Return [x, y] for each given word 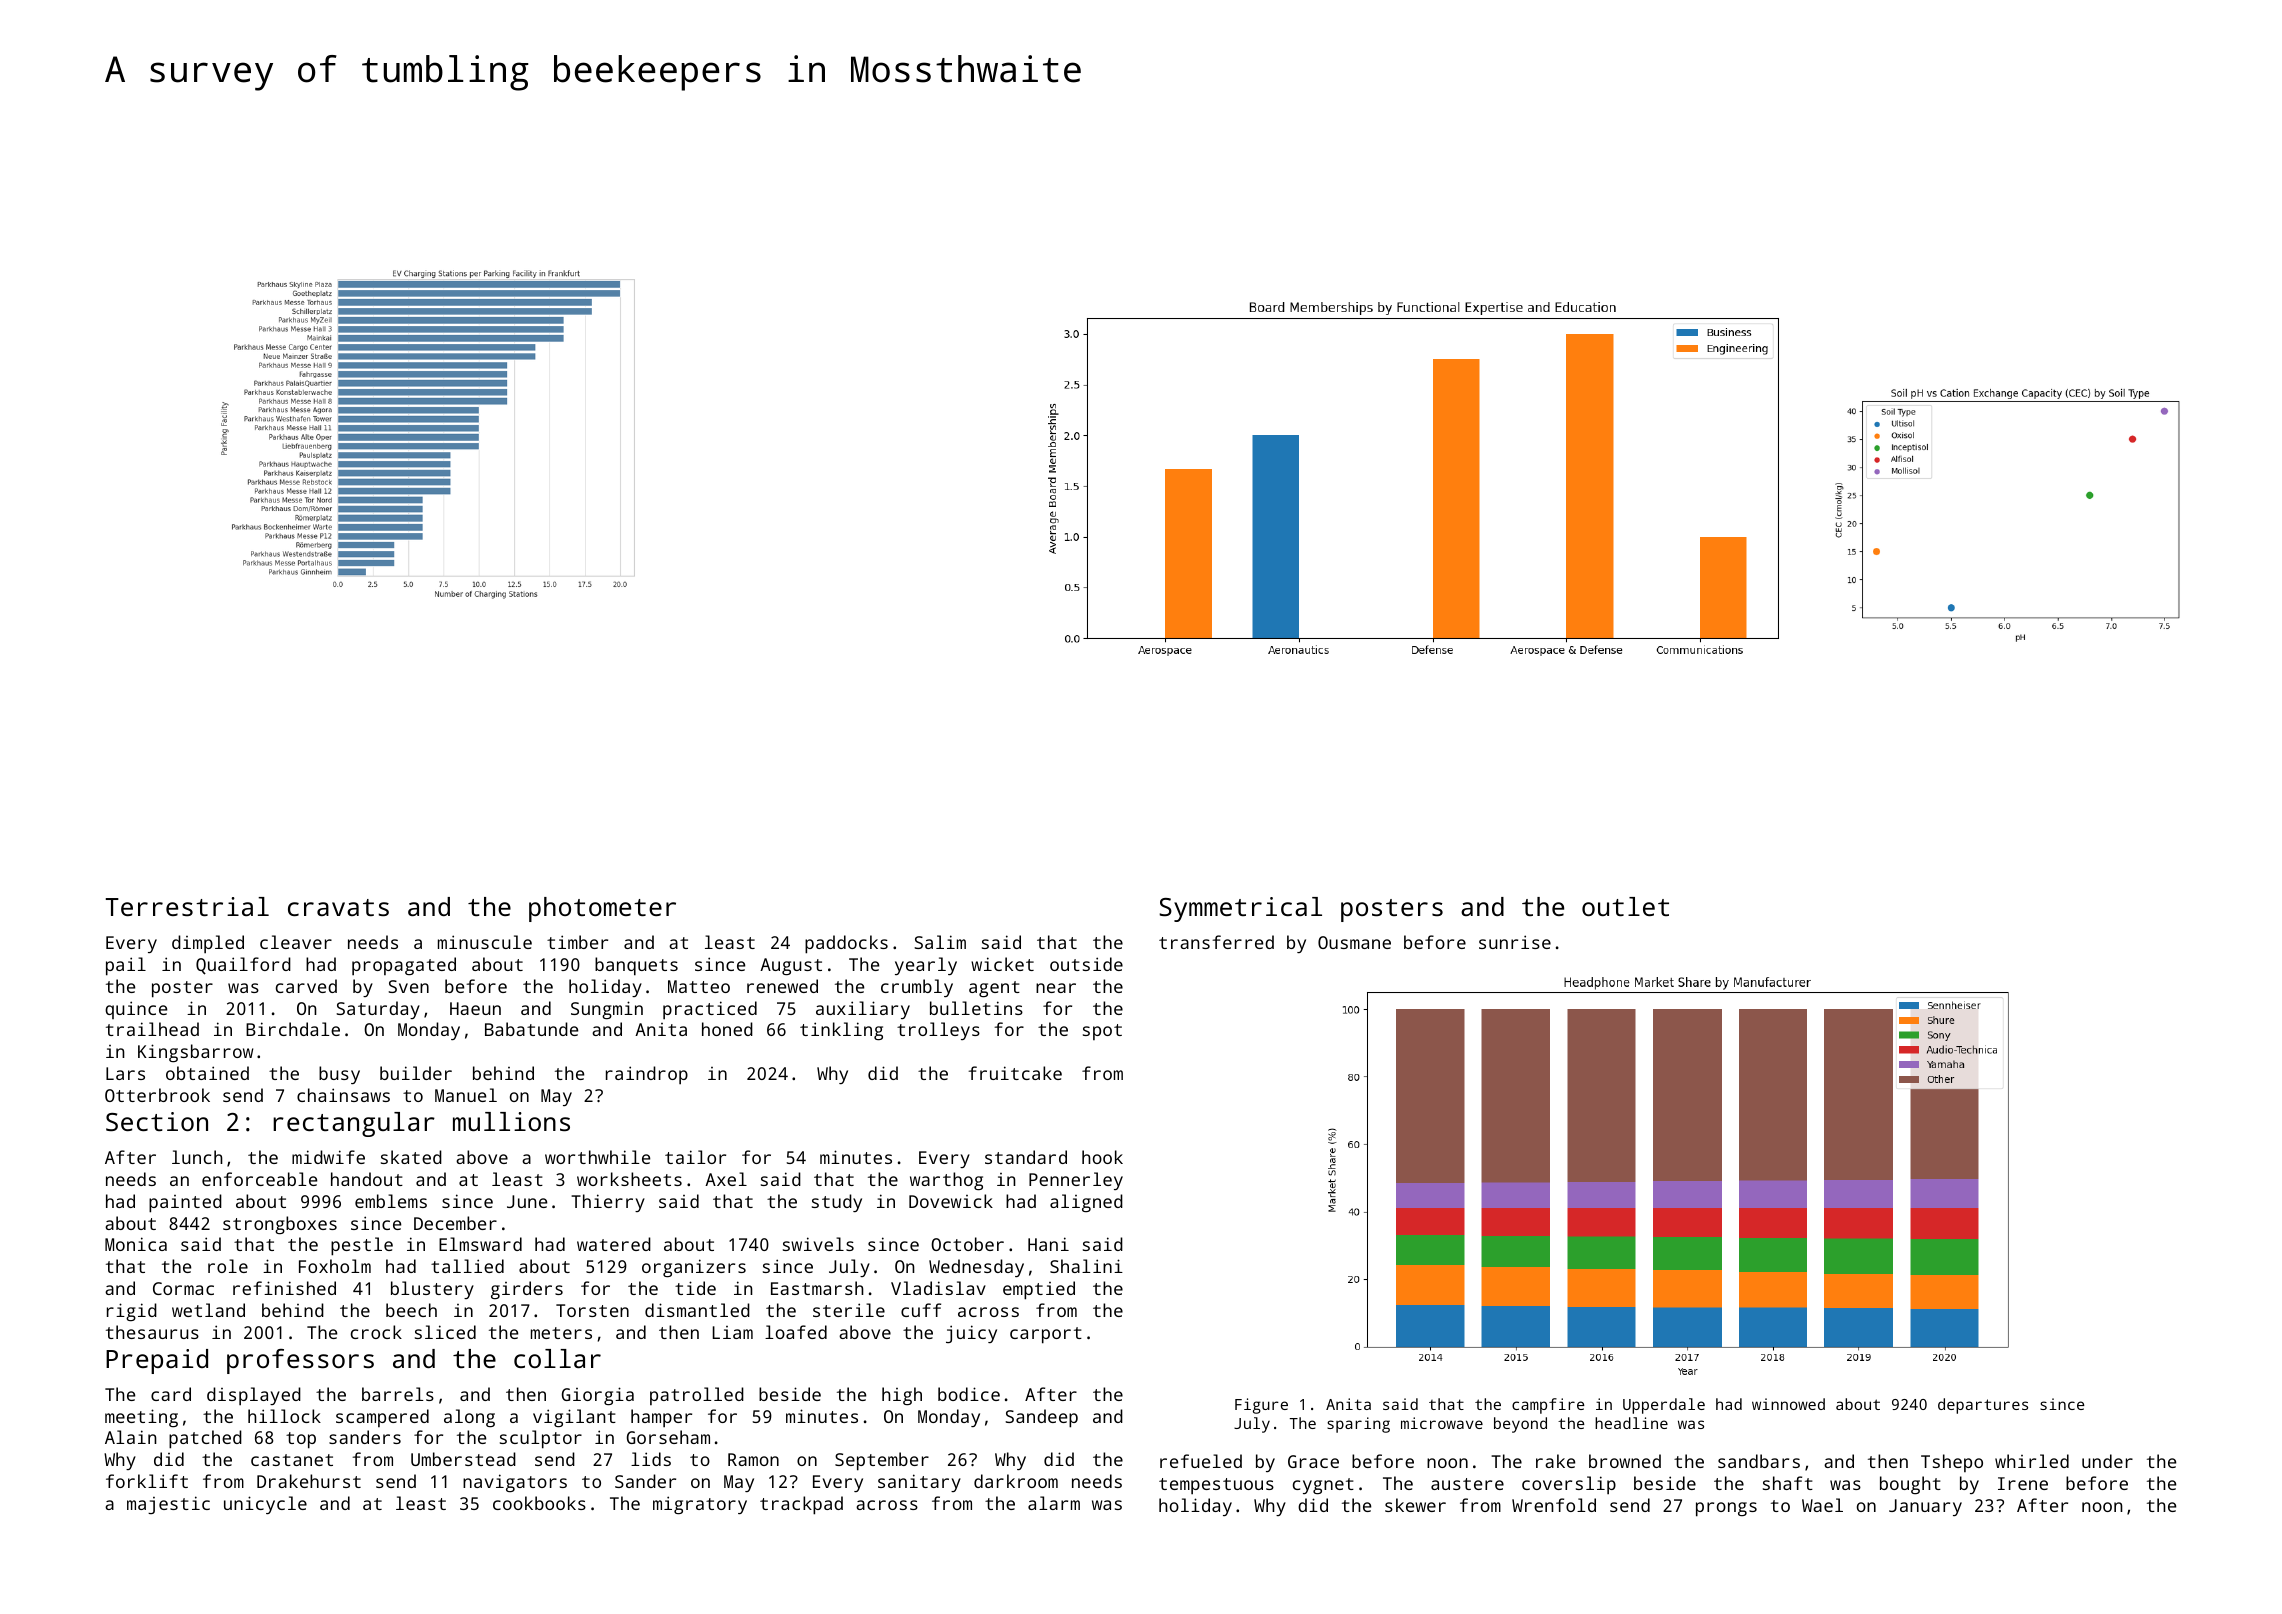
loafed [796, 1332]
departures [1983, 1406]
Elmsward [480, 1244]
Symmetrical [1240, 909]
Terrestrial [187, 906]
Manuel [466, 1095]
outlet [1625, 906]
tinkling [841, 1031]
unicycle [265, 1505]
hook [1102, 1157]
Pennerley [1076, 1181]
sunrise [1515, 942]
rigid [132, 1312]
